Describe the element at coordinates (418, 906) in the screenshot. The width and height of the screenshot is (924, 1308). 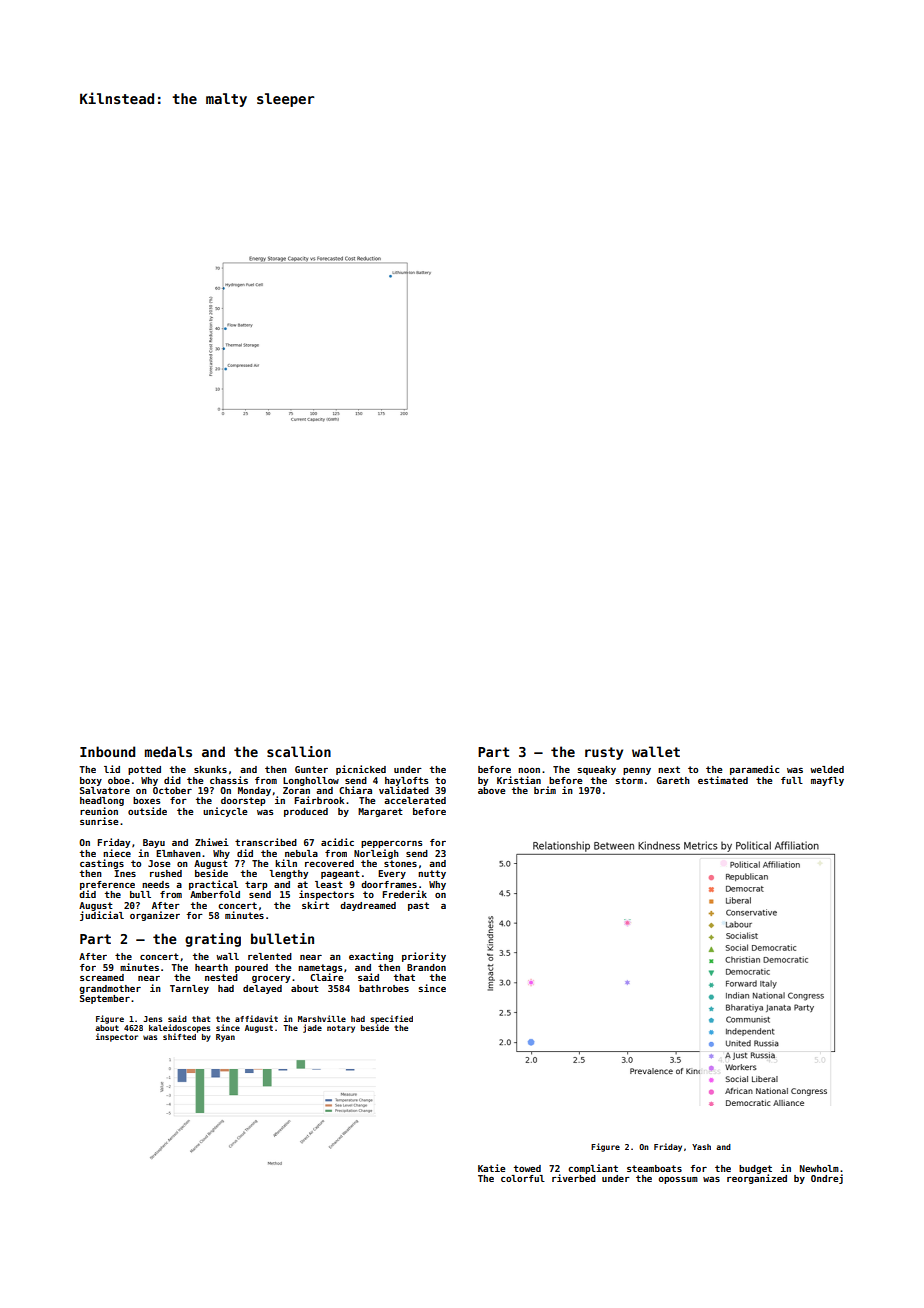
I see `past` at that location.
